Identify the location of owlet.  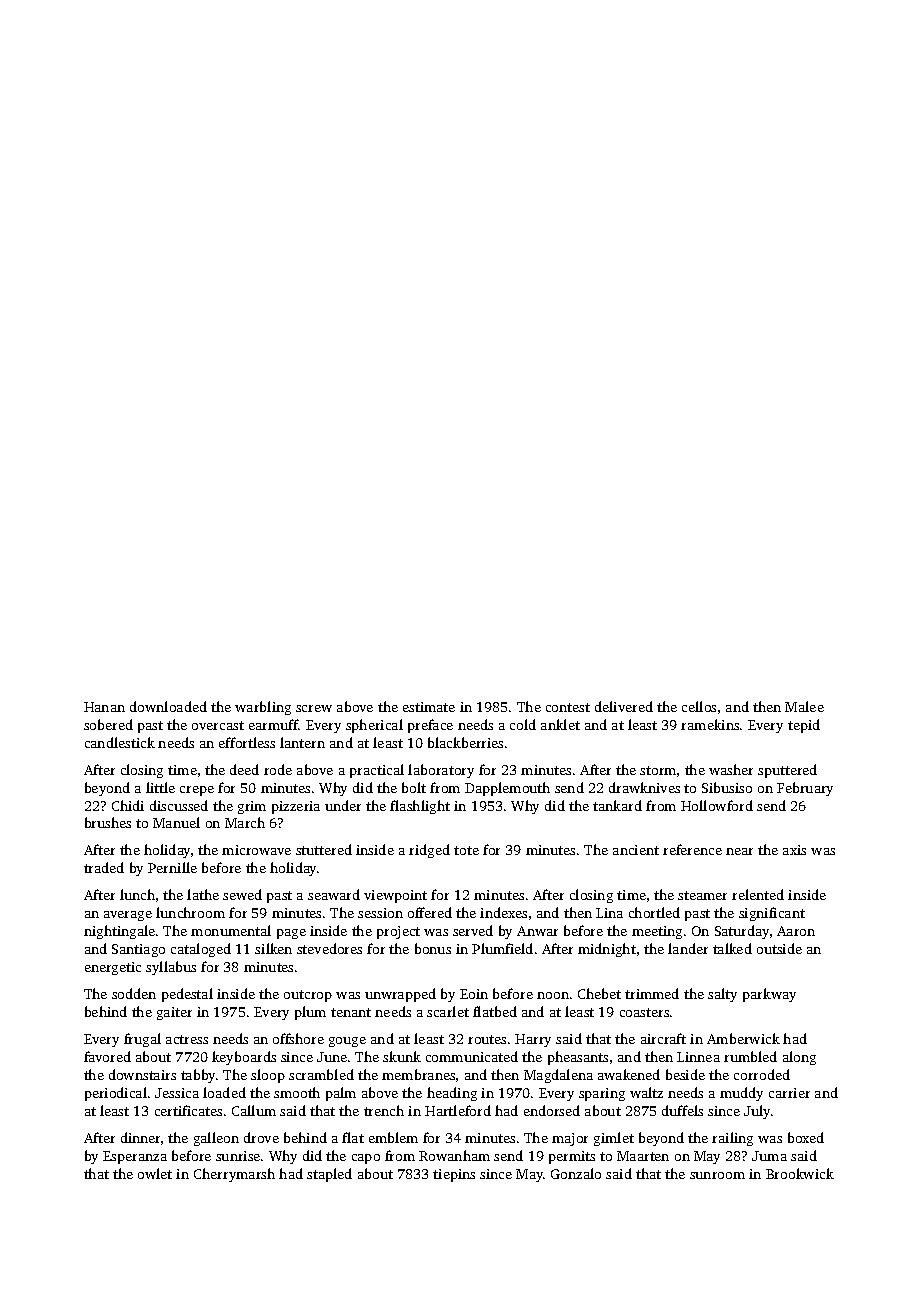
(155, 1173).
